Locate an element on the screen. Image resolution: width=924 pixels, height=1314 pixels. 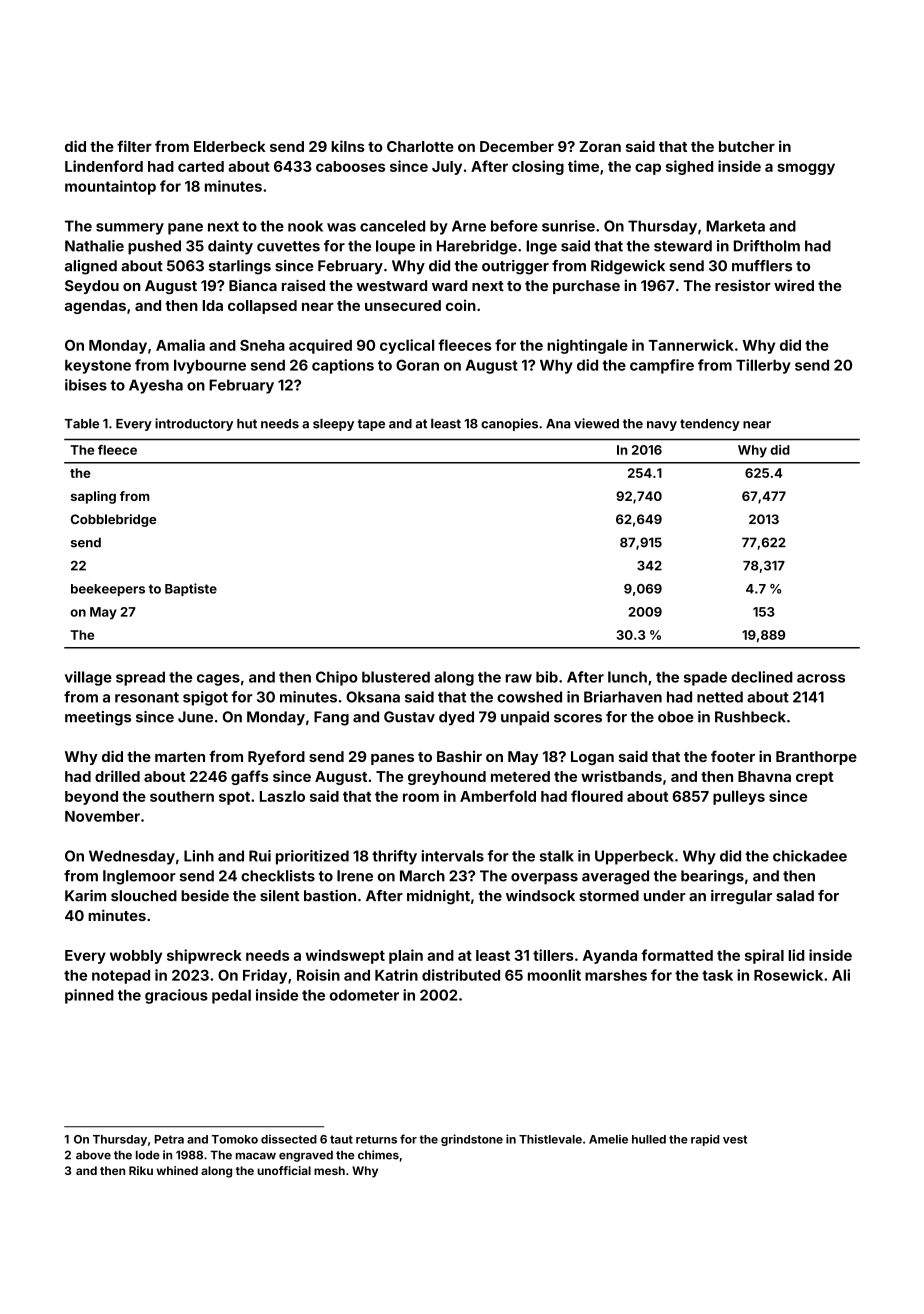
closing is located at coordinates (538, 167).
